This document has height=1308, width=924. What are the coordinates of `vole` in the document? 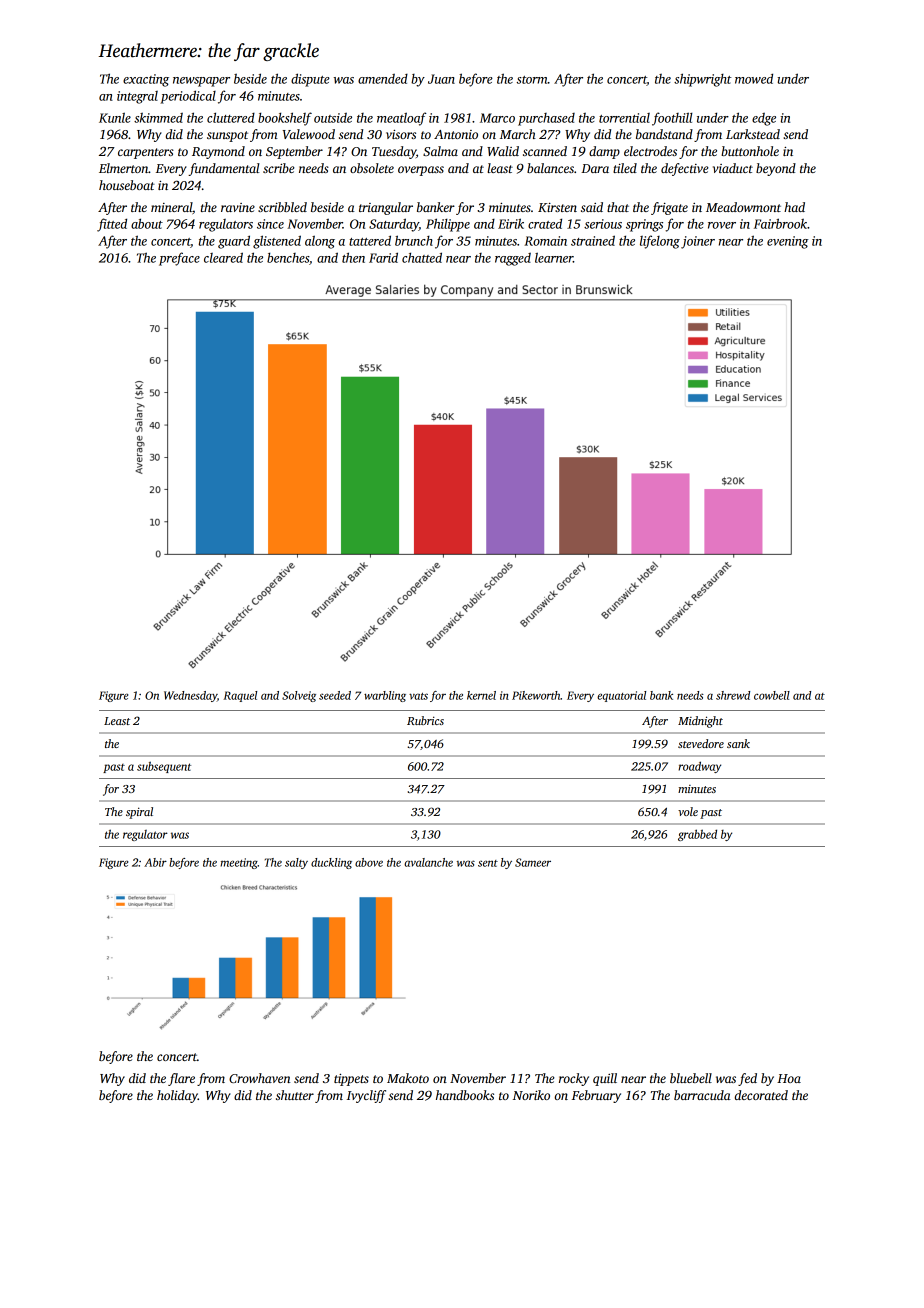 It's located at (688, 811).
